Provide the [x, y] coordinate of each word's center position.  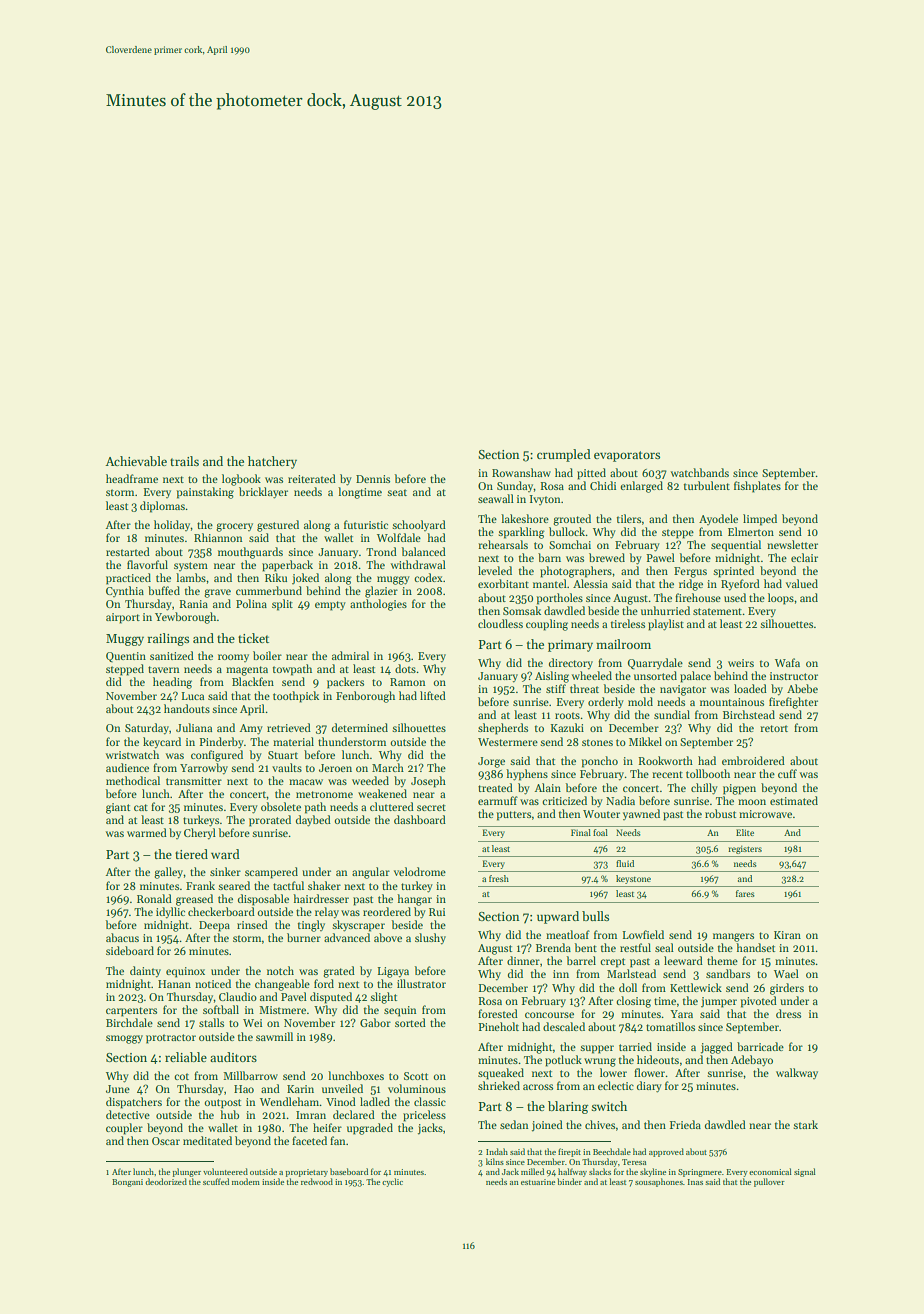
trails [184, 461]
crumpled [564, 455]
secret [431, 807]
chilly [704, 789]
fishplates [757, 487]
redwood [317, 1181]
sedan [514, 1124]
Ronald [154, 898]
